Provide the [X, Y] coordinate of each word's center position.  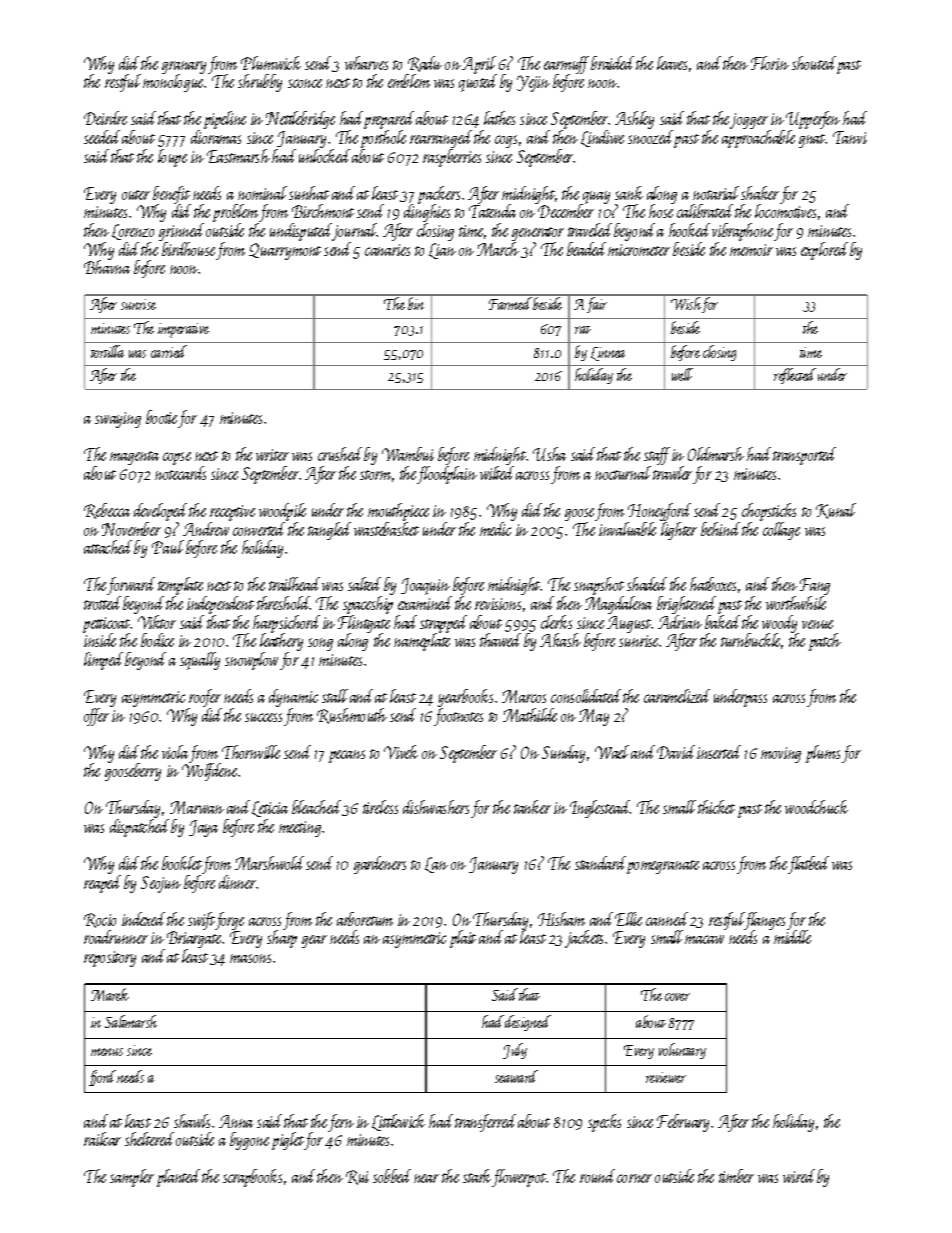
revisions [498, 604]
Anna [236, 1121]
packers [439, 195]
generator [538, 234]
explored [824, 251]
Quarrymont [285, 251]
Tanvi [850, 137]
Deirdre [105, 118]
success [263, 717]
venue [817, 624]
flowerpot [519, 1178]
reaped [102, 884]
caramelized [677, 696]
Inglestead [600, 809]
